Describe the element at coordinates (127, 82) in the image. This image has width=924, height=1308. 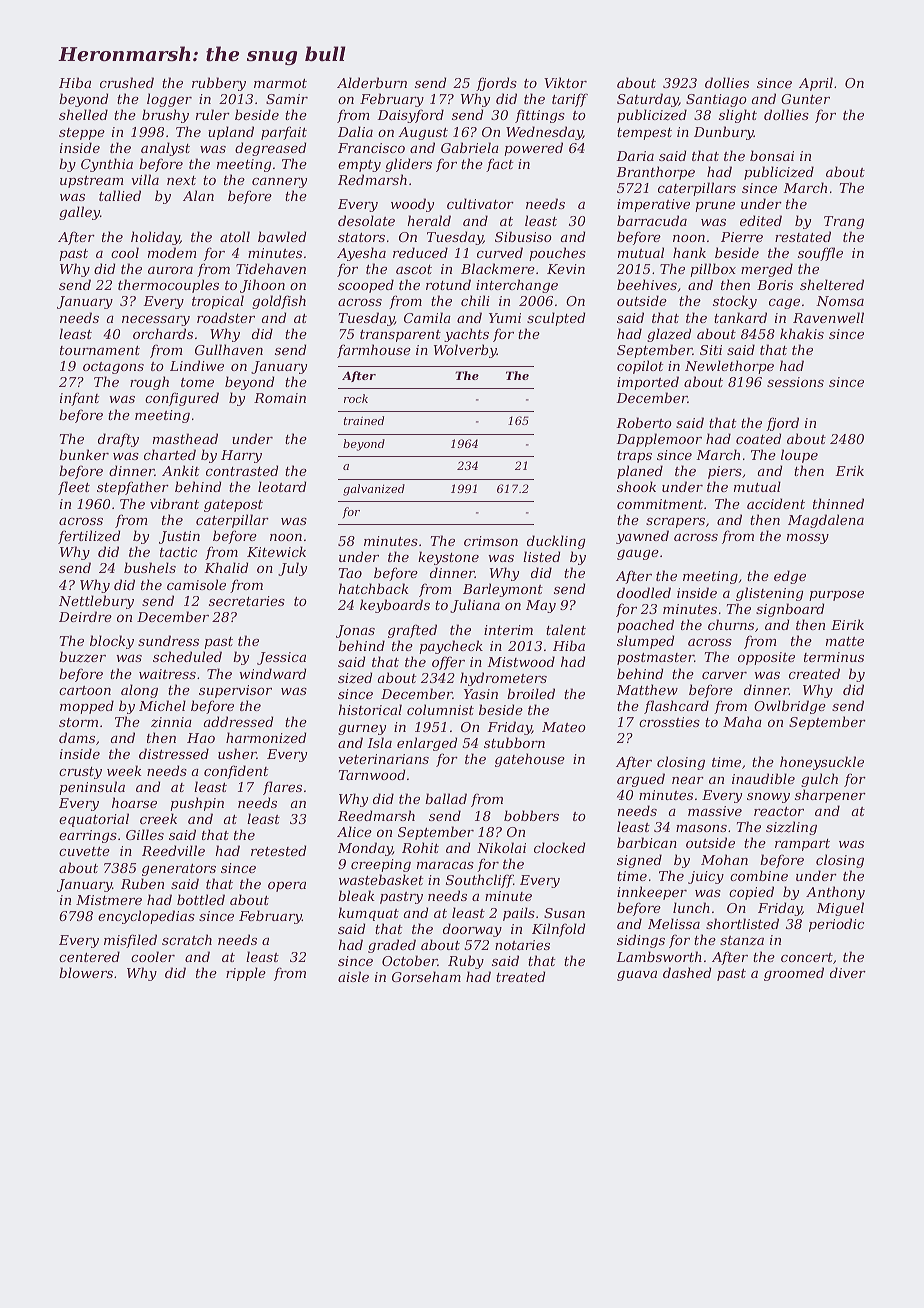
I see `crushed` at that location.
